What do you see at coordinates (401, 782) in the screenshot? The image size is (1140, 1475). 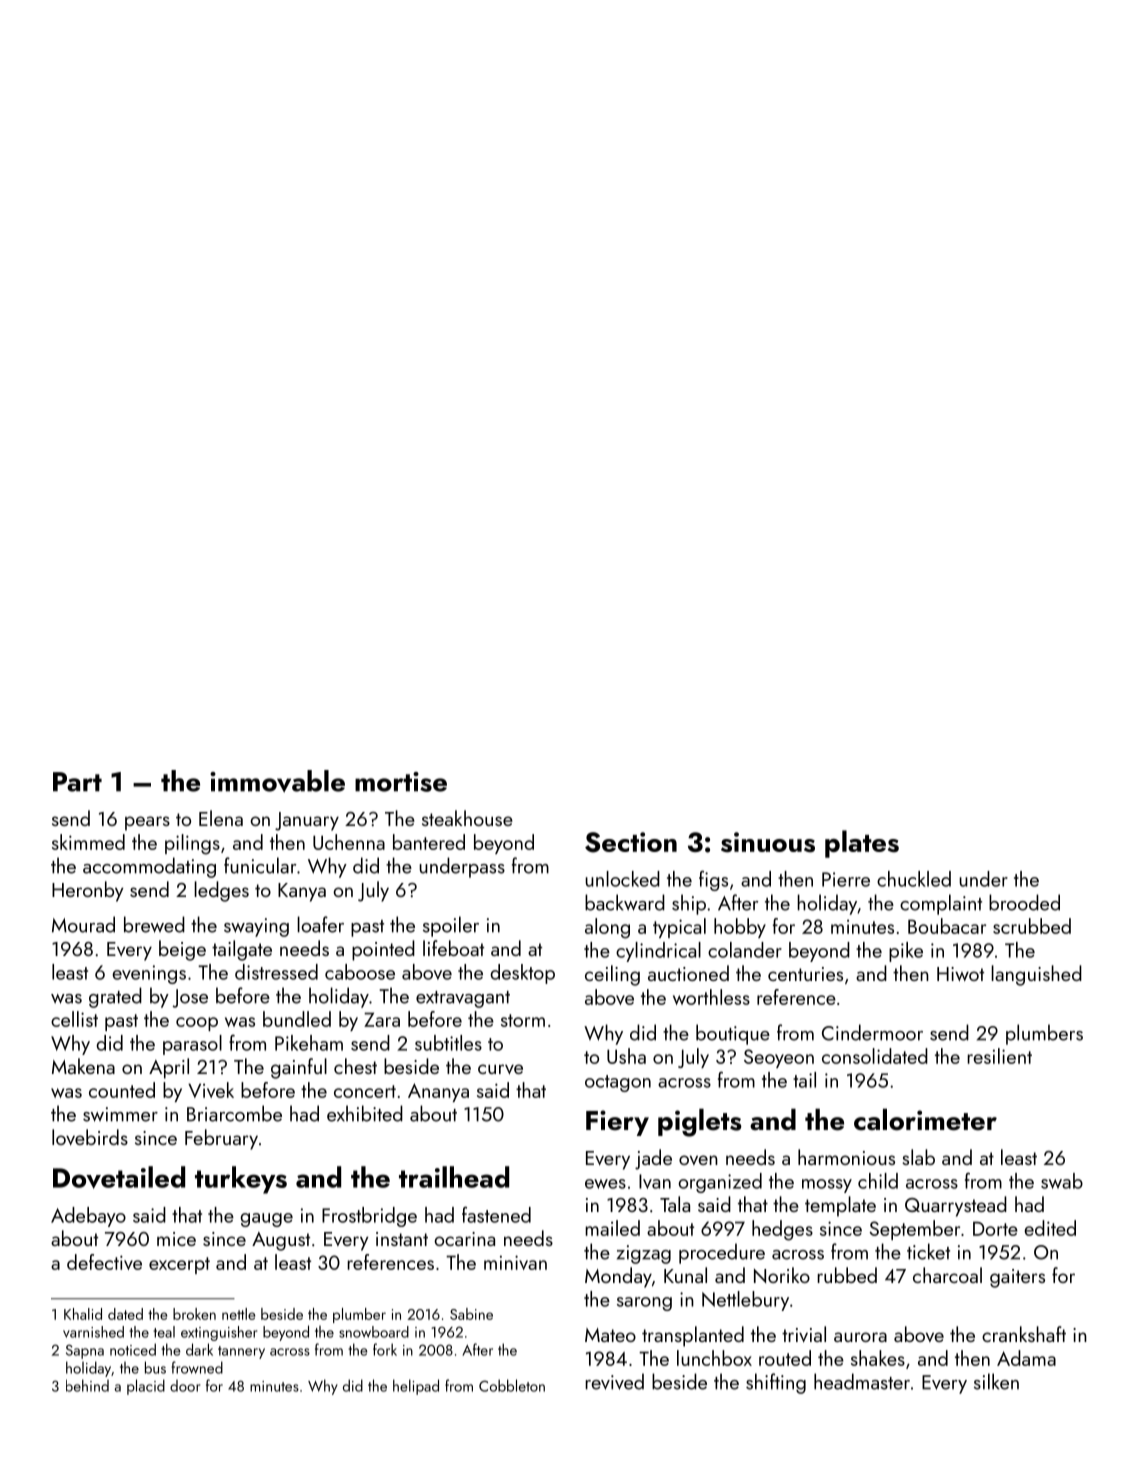 I see `mortise` at bounding box center [401, 782].
